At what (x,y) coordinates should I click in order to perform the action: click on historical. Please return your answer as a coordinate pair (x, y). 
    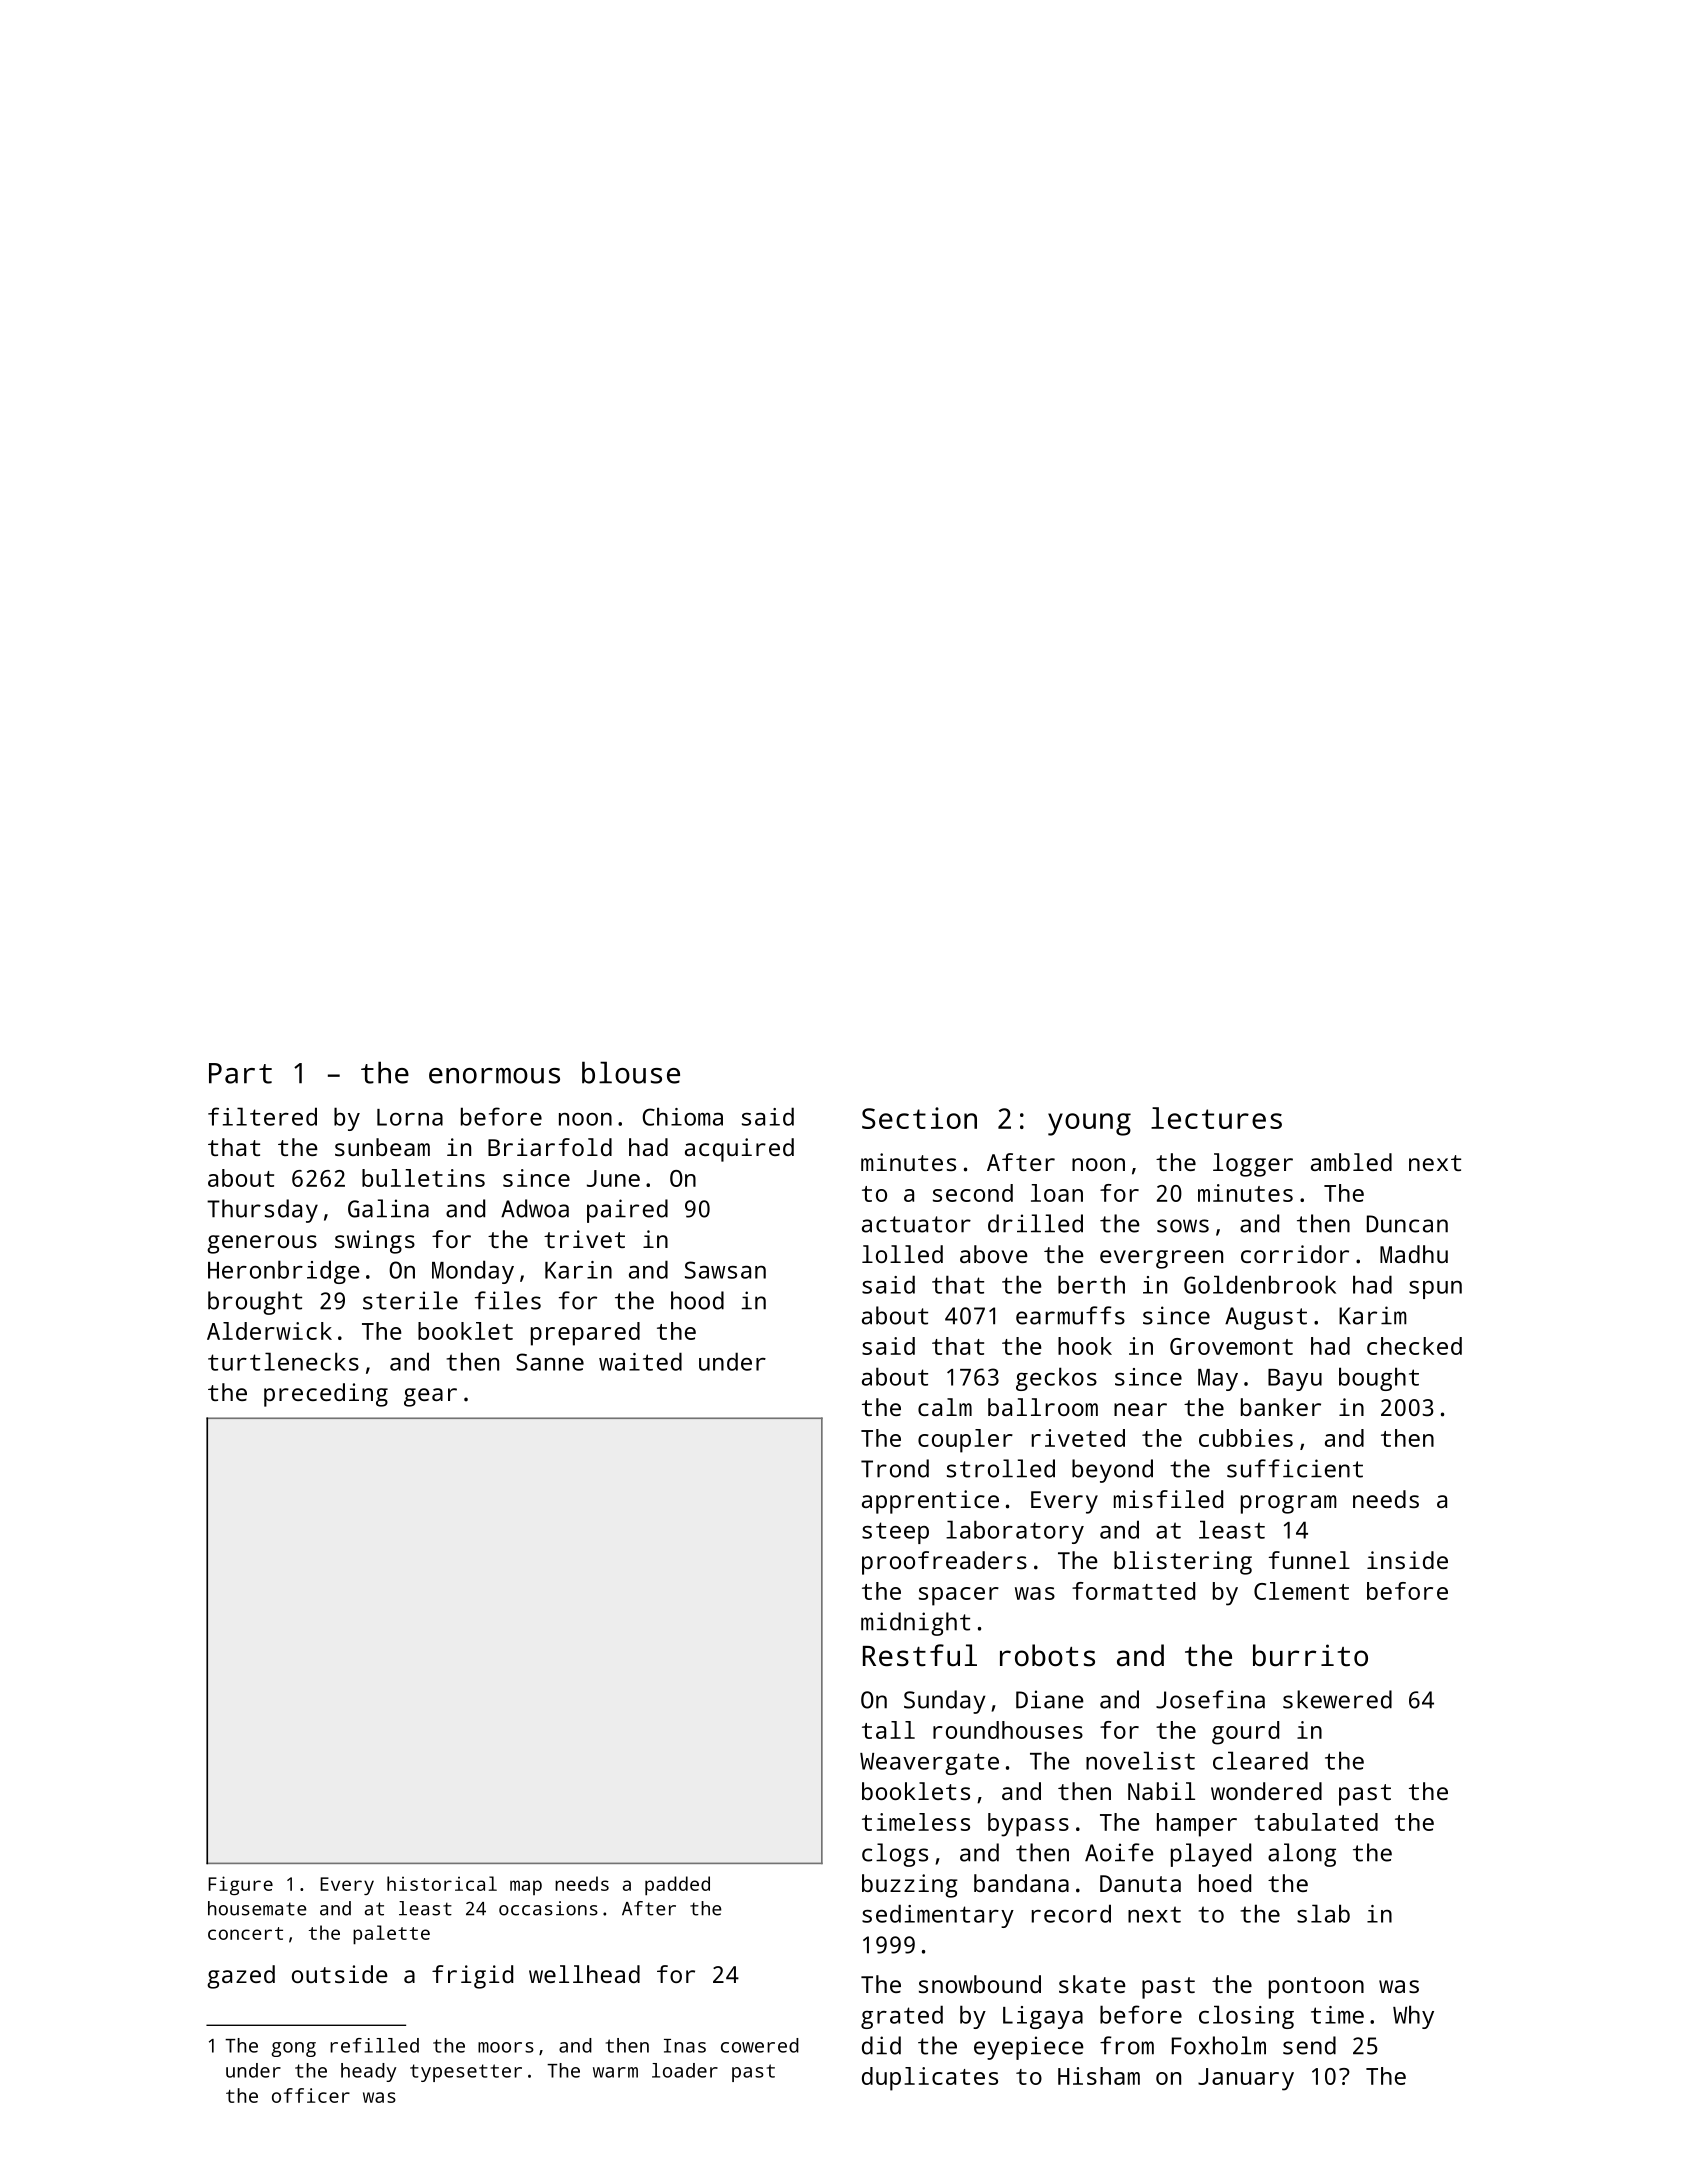
    Looking at the image, I should click on (442, 1883).
